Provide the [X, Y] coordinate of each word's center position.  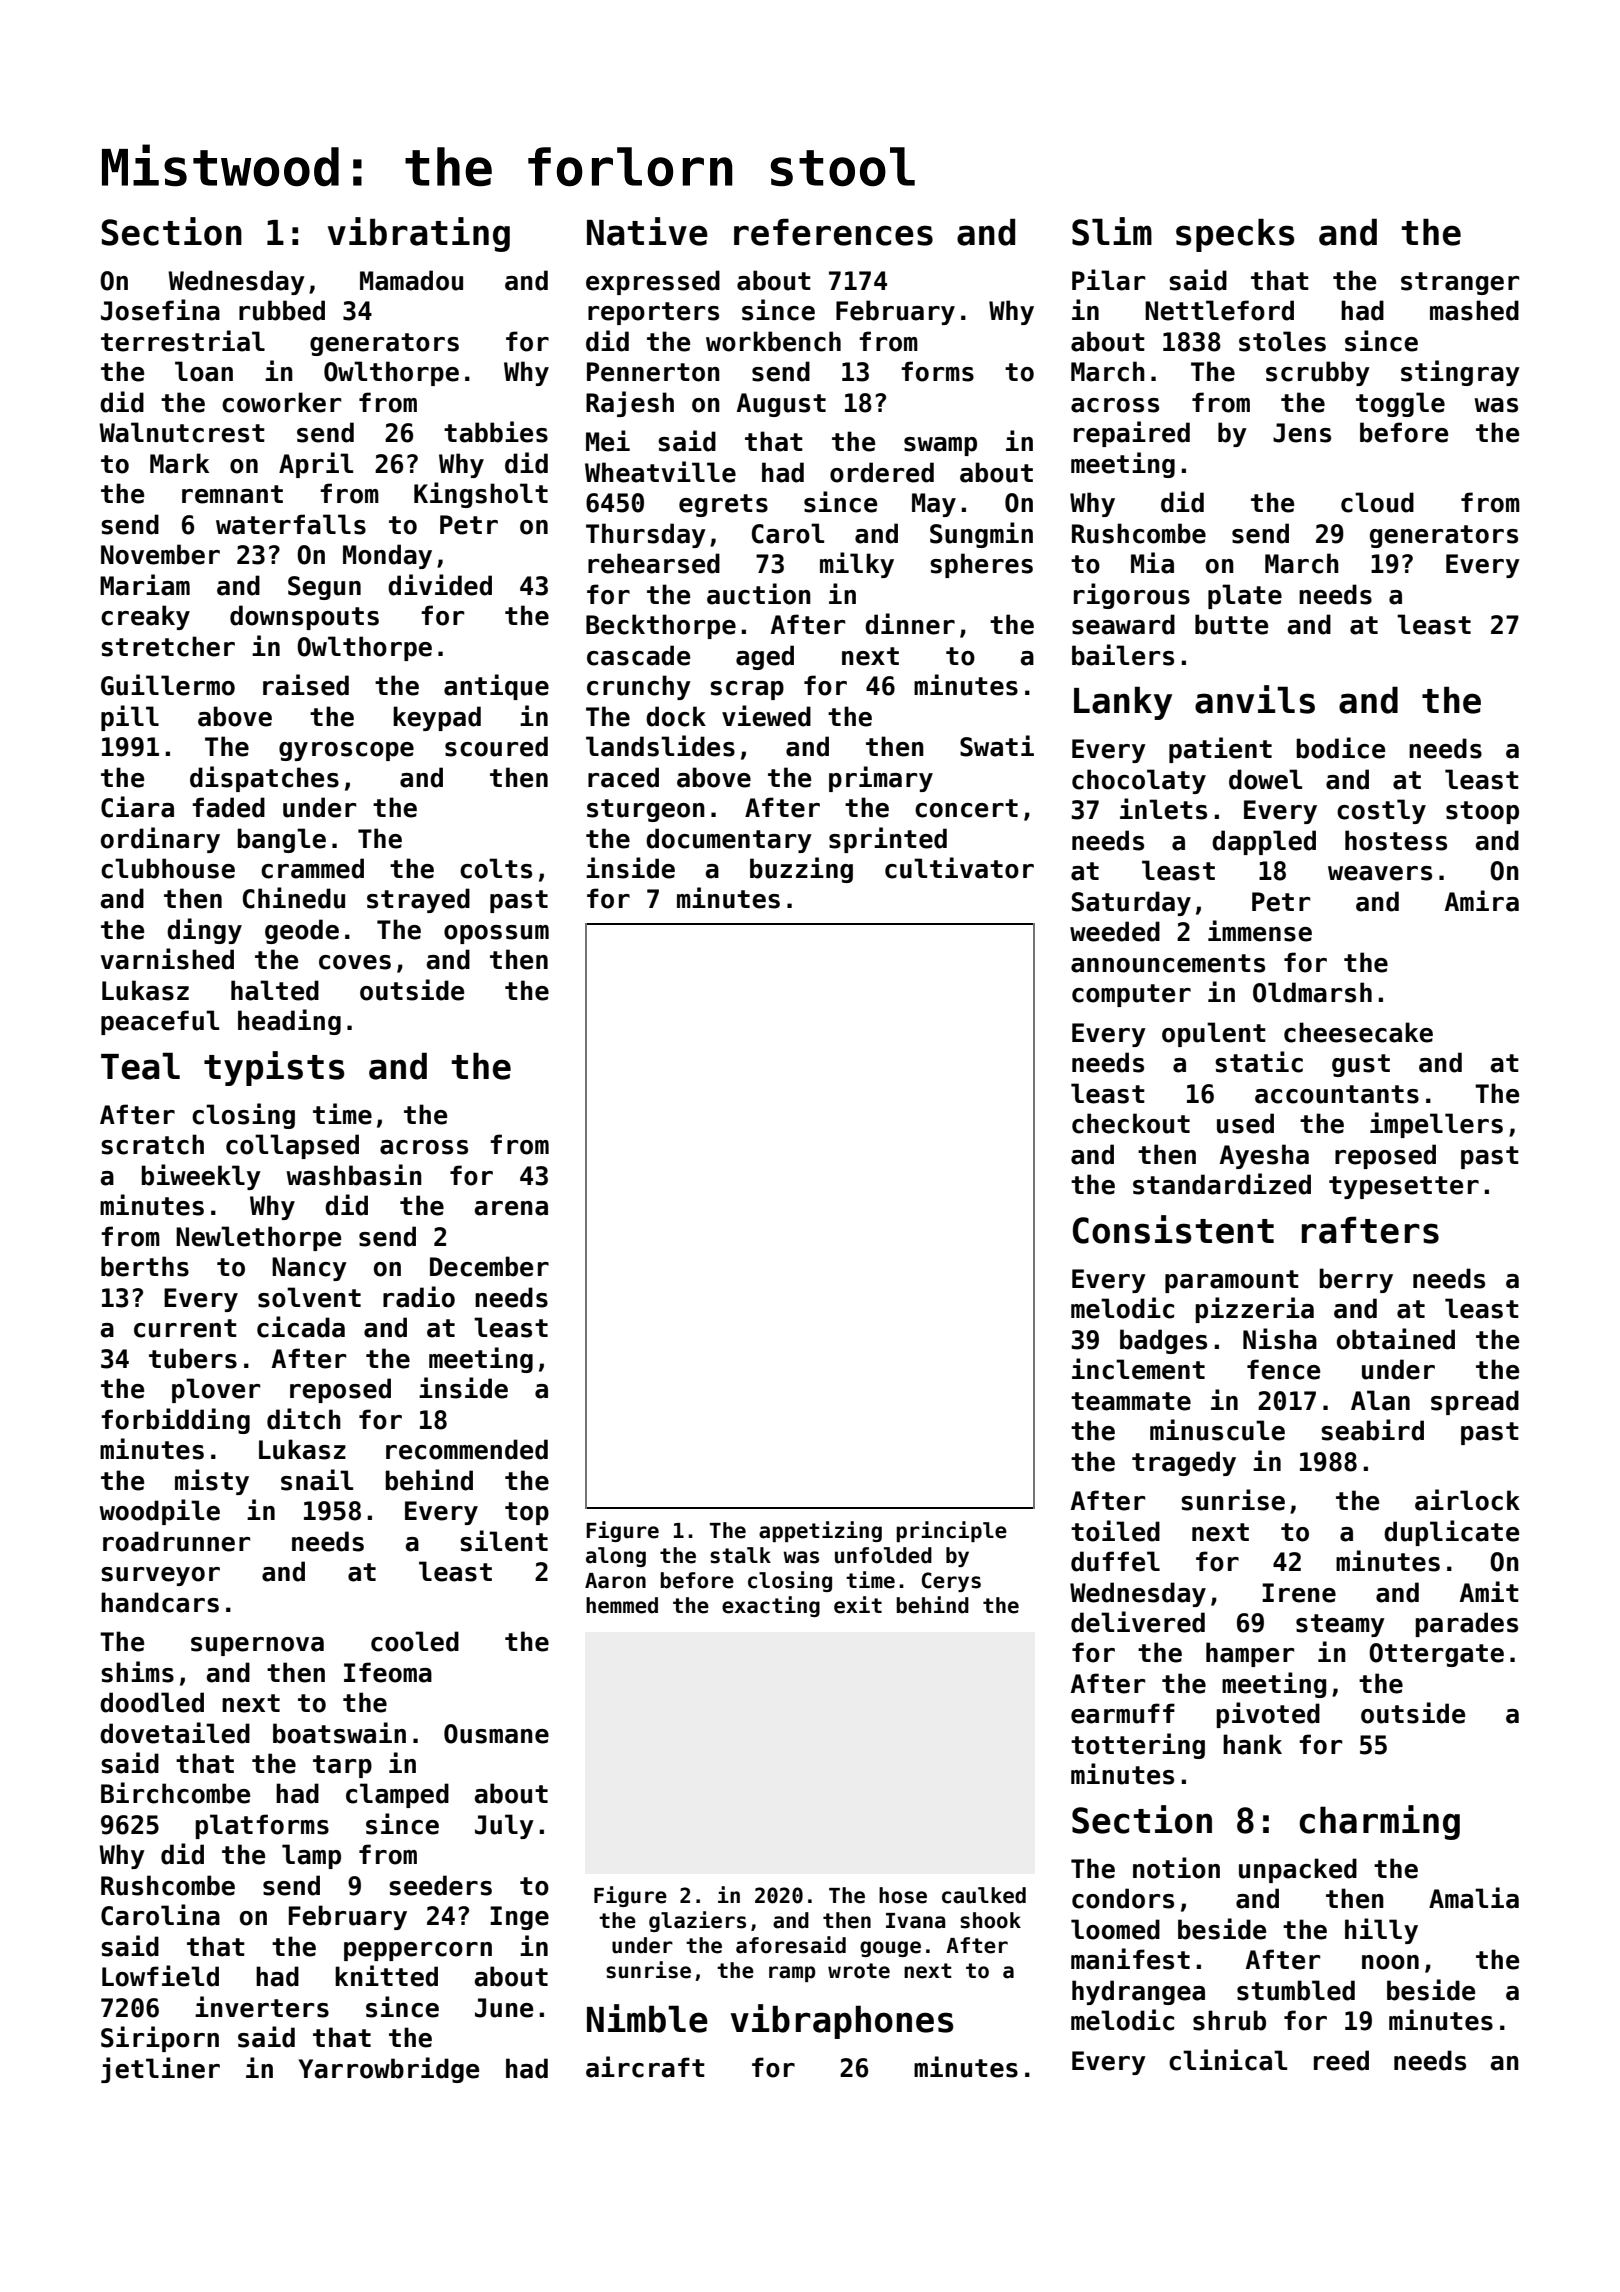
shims [137, 1672]
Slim [1112, 231]
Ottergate [1436, 1655]
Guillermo [168, 685]
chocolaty [1139, 781]
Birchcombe [175, 1793]
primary [881, 779]
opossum [496, 934]
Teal [140, 1066]
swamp [940, 446]
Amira [1482, 901]
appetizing [820, 1531]
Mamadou [411, 280]
